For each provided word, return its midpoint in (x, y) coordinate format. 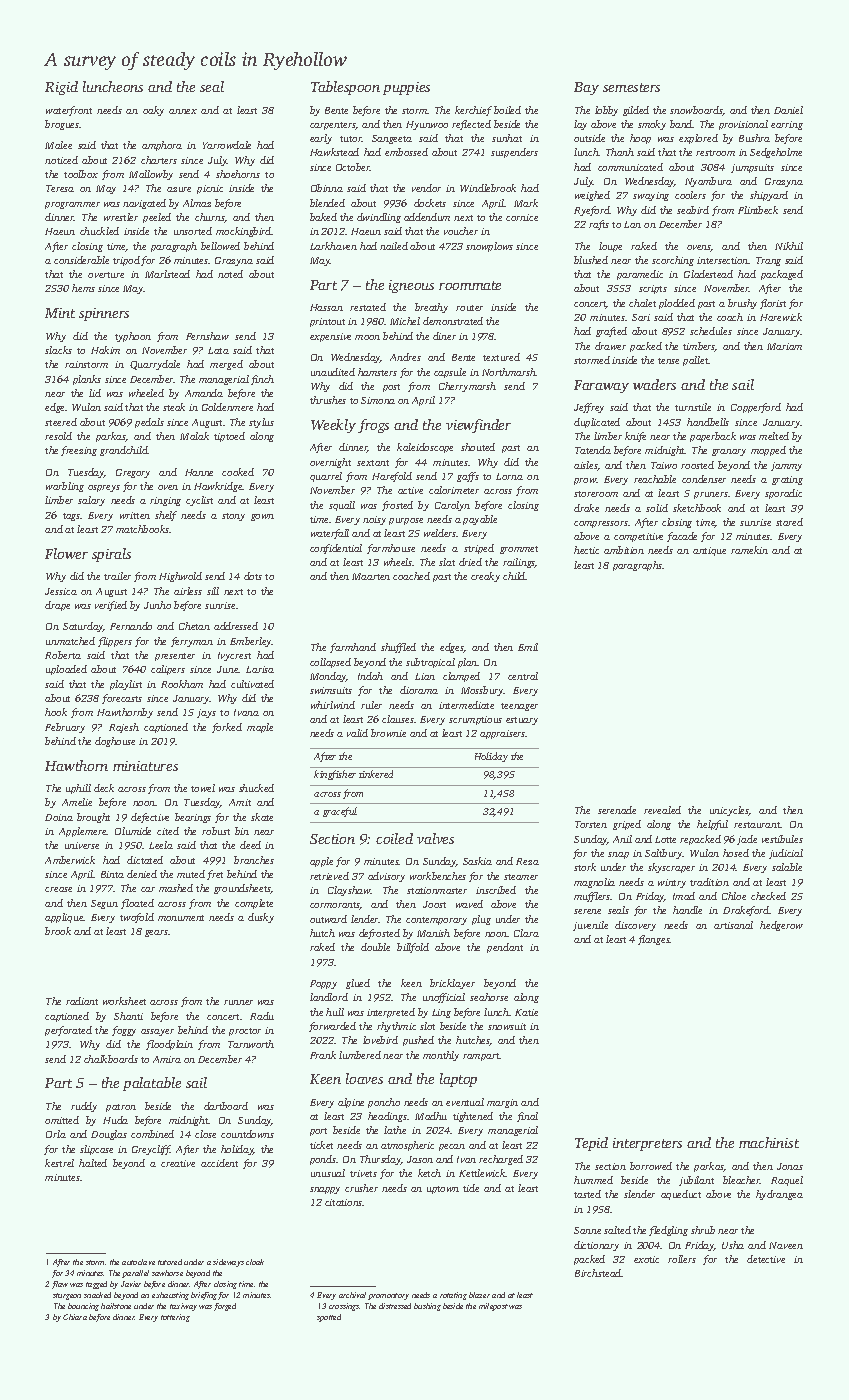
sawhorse (167, 1273)
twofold (137, 918)
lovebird (380, 1040)
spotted (329, 1318)
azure (179, 189)
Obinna (327, 188)
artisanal (733, 925)
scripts (653, 289)
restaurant (757, 825)
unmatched (70, 641)
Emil (528, 647)
